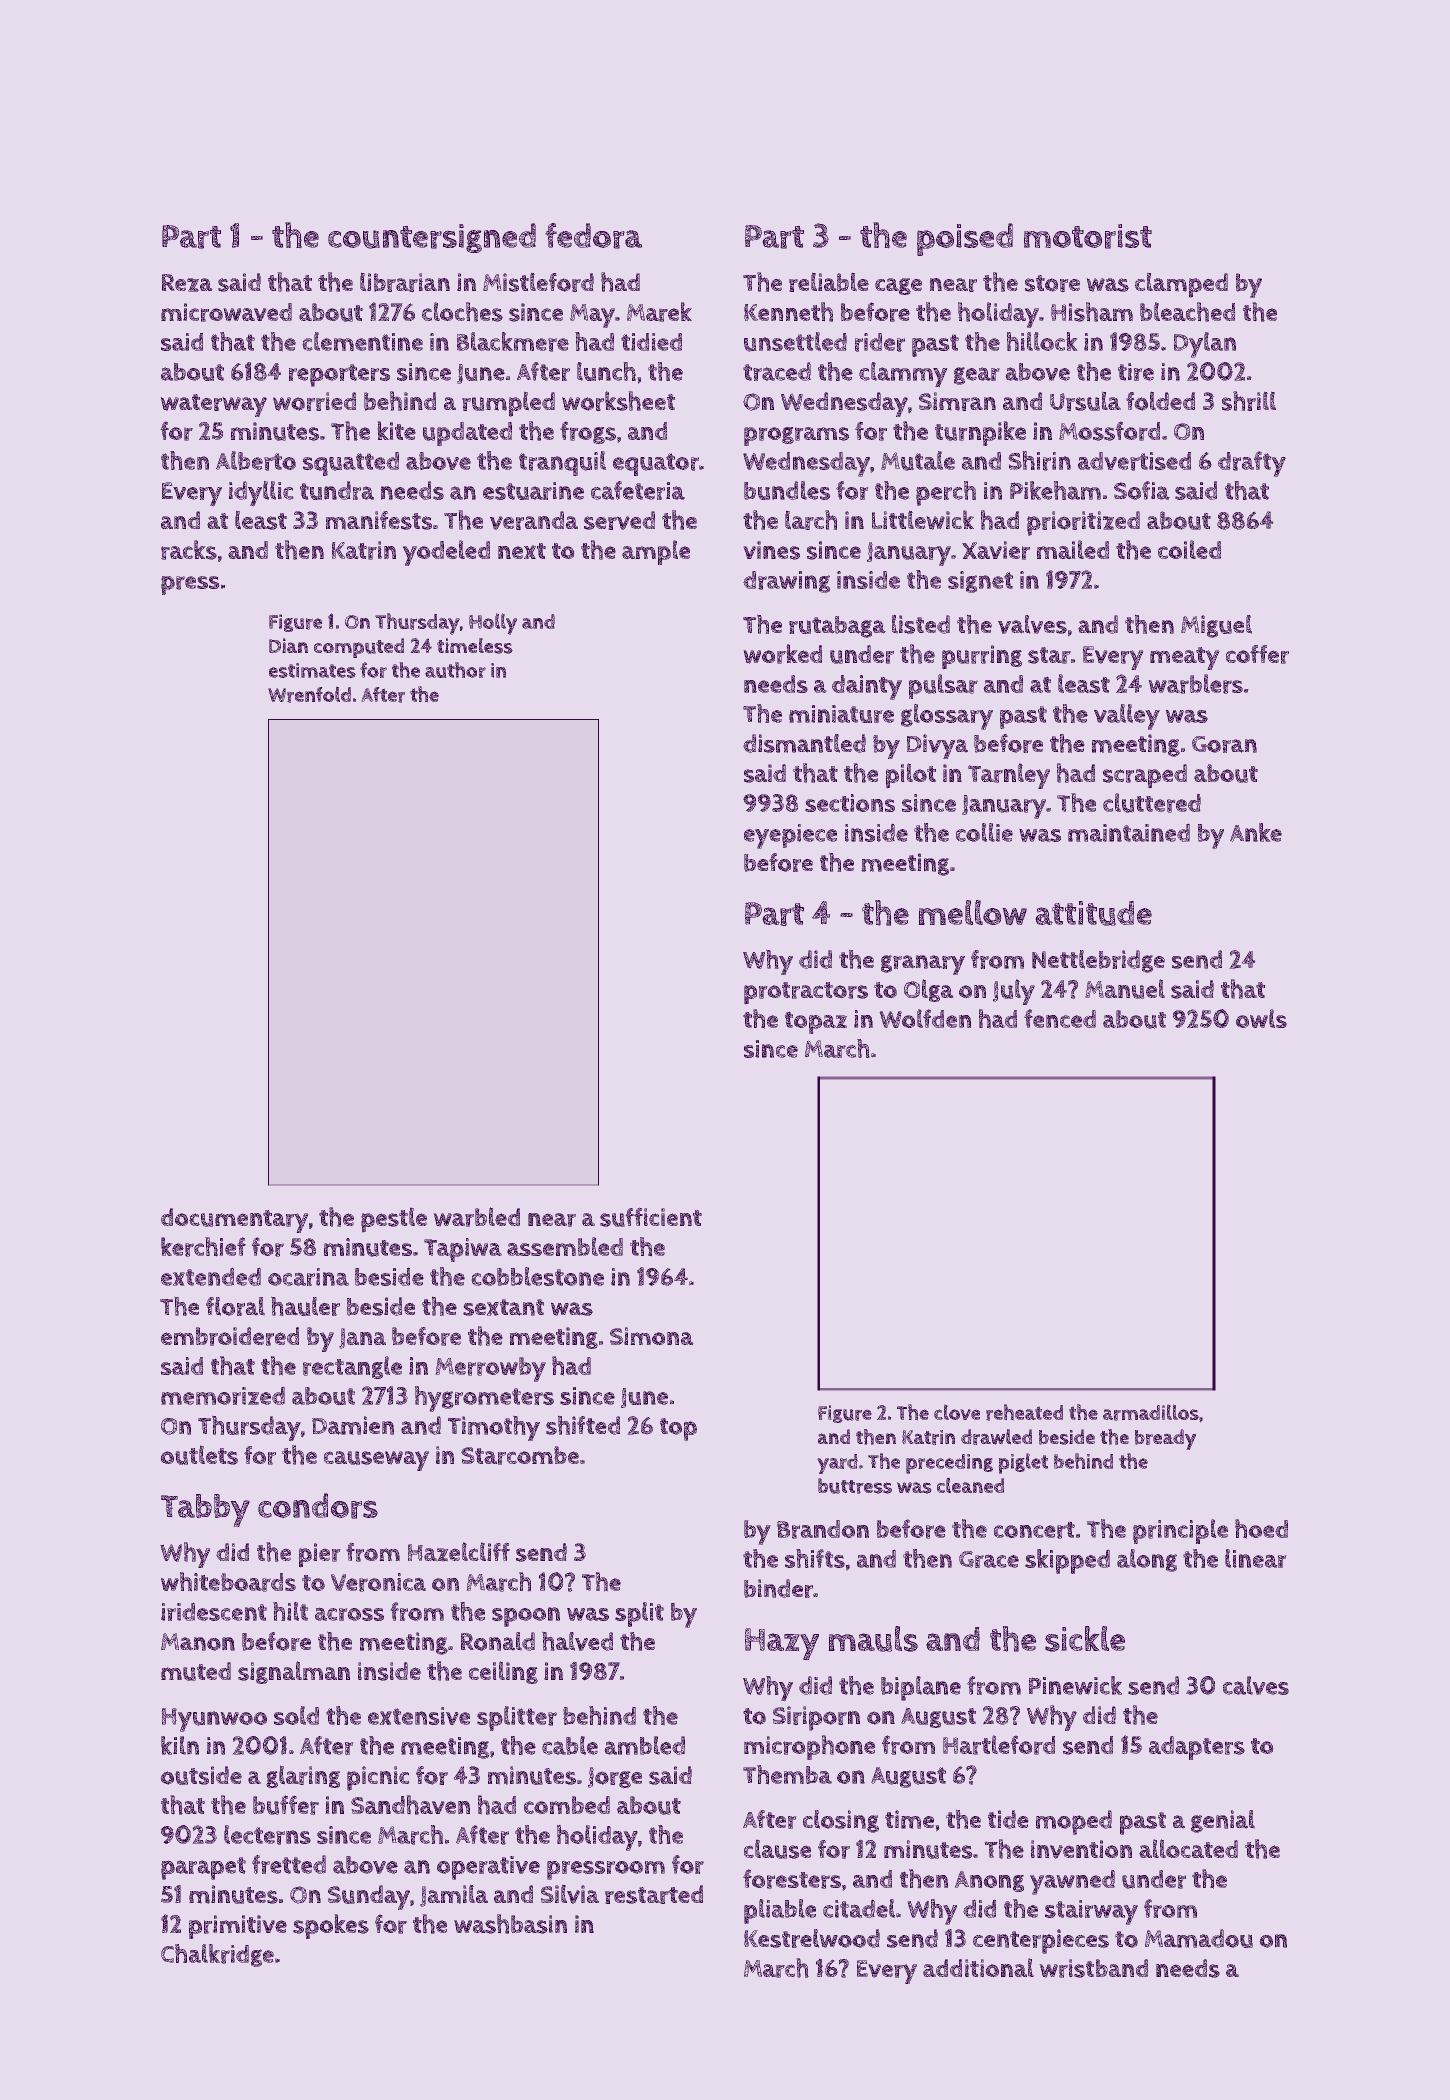 The height and width of the page is (2100, 1450). What do you see at coordinates (1024, 1412) in the page?
I see `reheated` at bounding box center [1024, 1412].
